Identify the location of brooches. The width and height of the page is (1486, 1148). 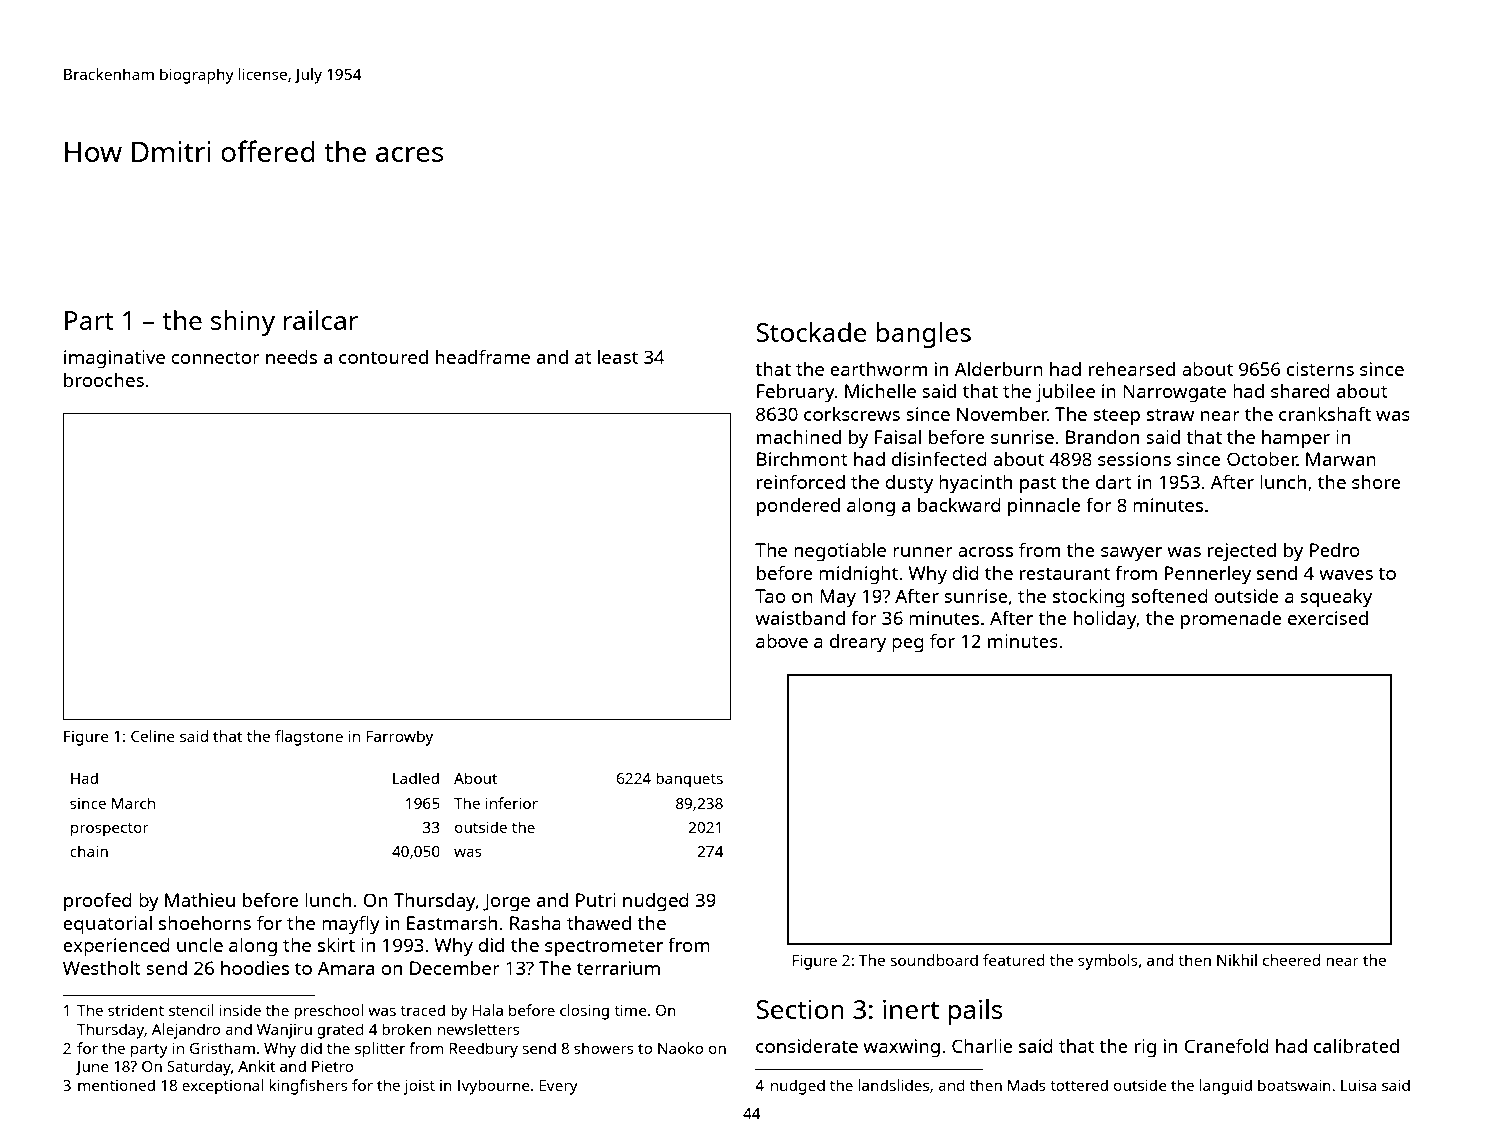
(104, 380).
